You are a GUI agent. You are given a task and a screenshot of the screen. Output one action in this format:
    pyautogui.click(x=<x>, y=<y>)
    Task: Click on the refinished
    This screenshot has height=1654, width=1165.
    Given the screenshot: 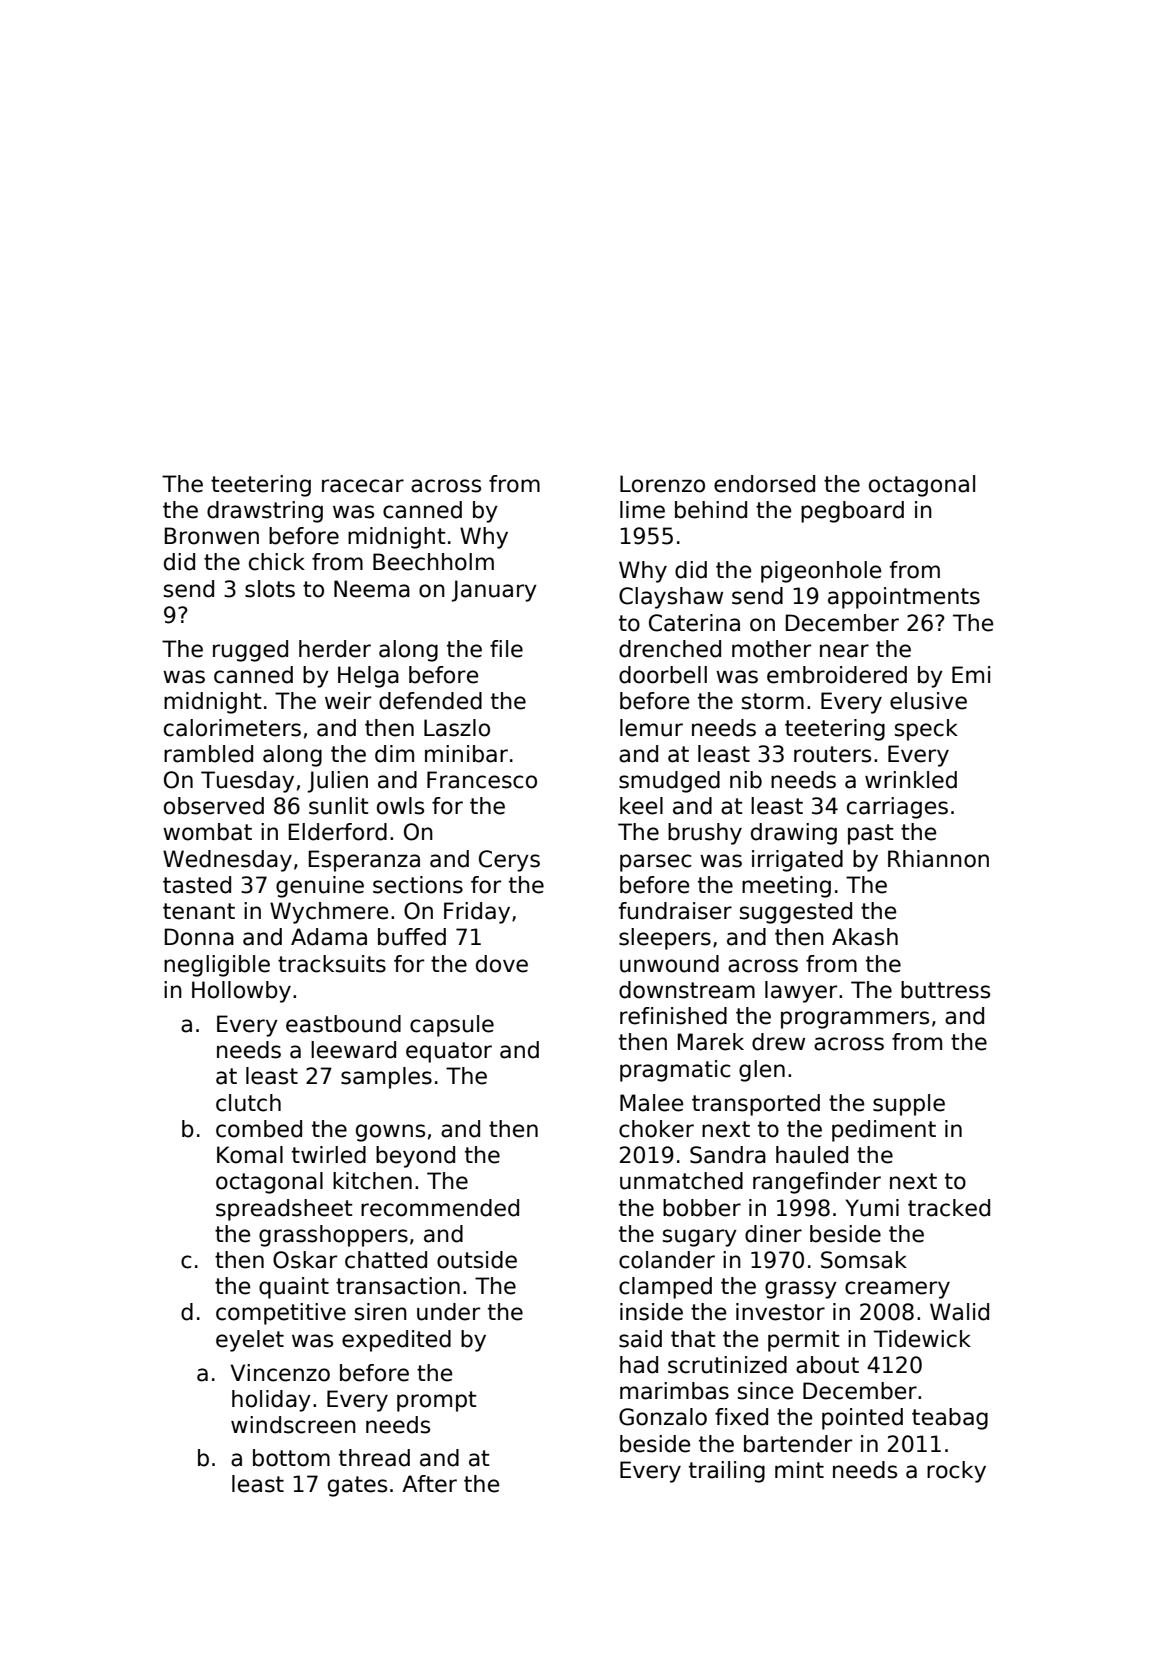 What is the action you would take?
    pyautogui.click(x=673, y=1016)
